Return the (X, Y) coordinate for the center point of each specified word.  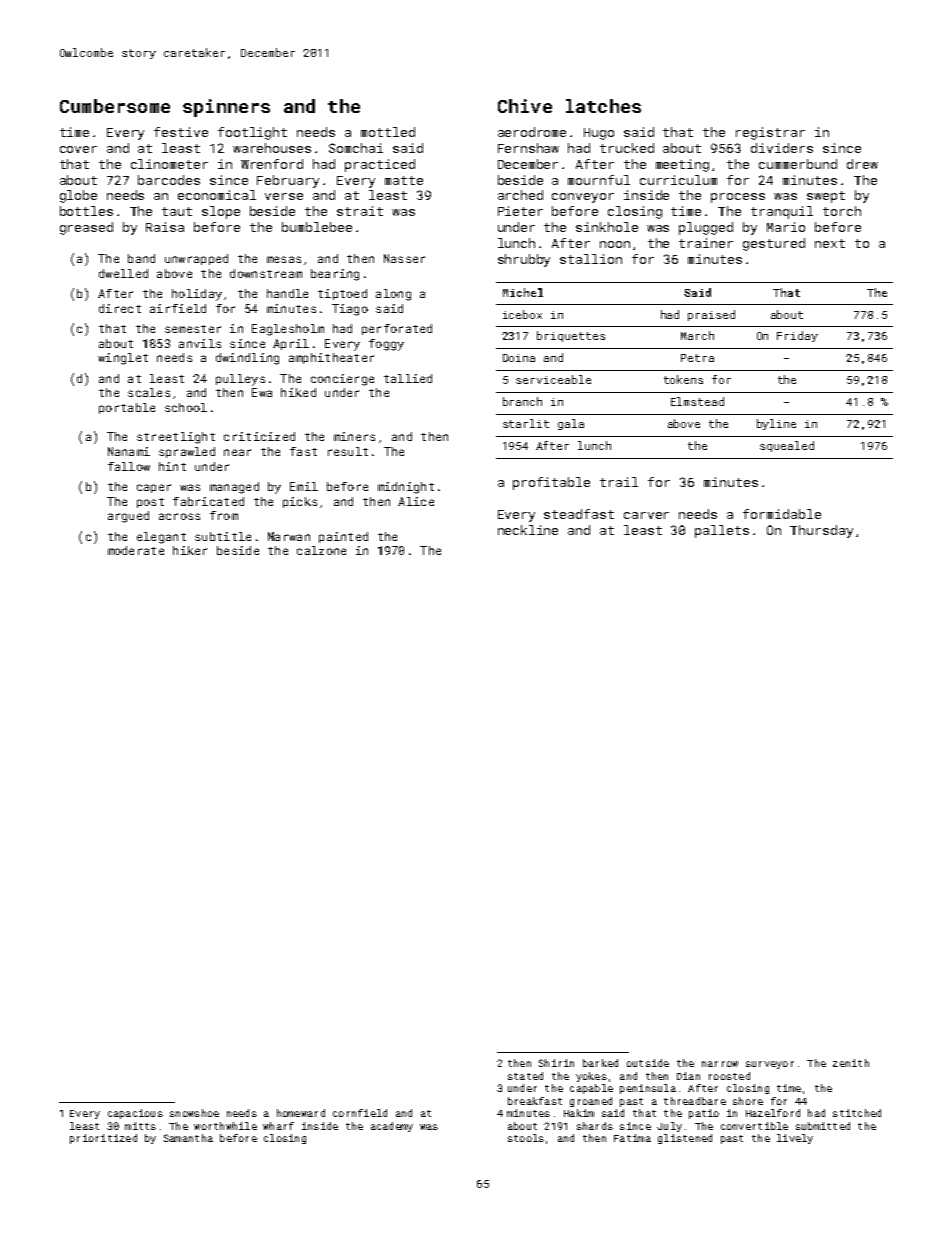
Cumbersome (115, 106)
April (291, 344)
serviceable (553, 379)
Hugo (599, 134)
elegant (161, 538)
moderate (136, 550)
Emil (304, 486)
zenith (851, 1063)
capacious (135, 1114)
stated (525, 1076)
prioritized (103, 1139)
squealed (787, 446)
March (697, 335)
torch (842, 211)
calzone (321, 550)
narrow (720, 1064)
